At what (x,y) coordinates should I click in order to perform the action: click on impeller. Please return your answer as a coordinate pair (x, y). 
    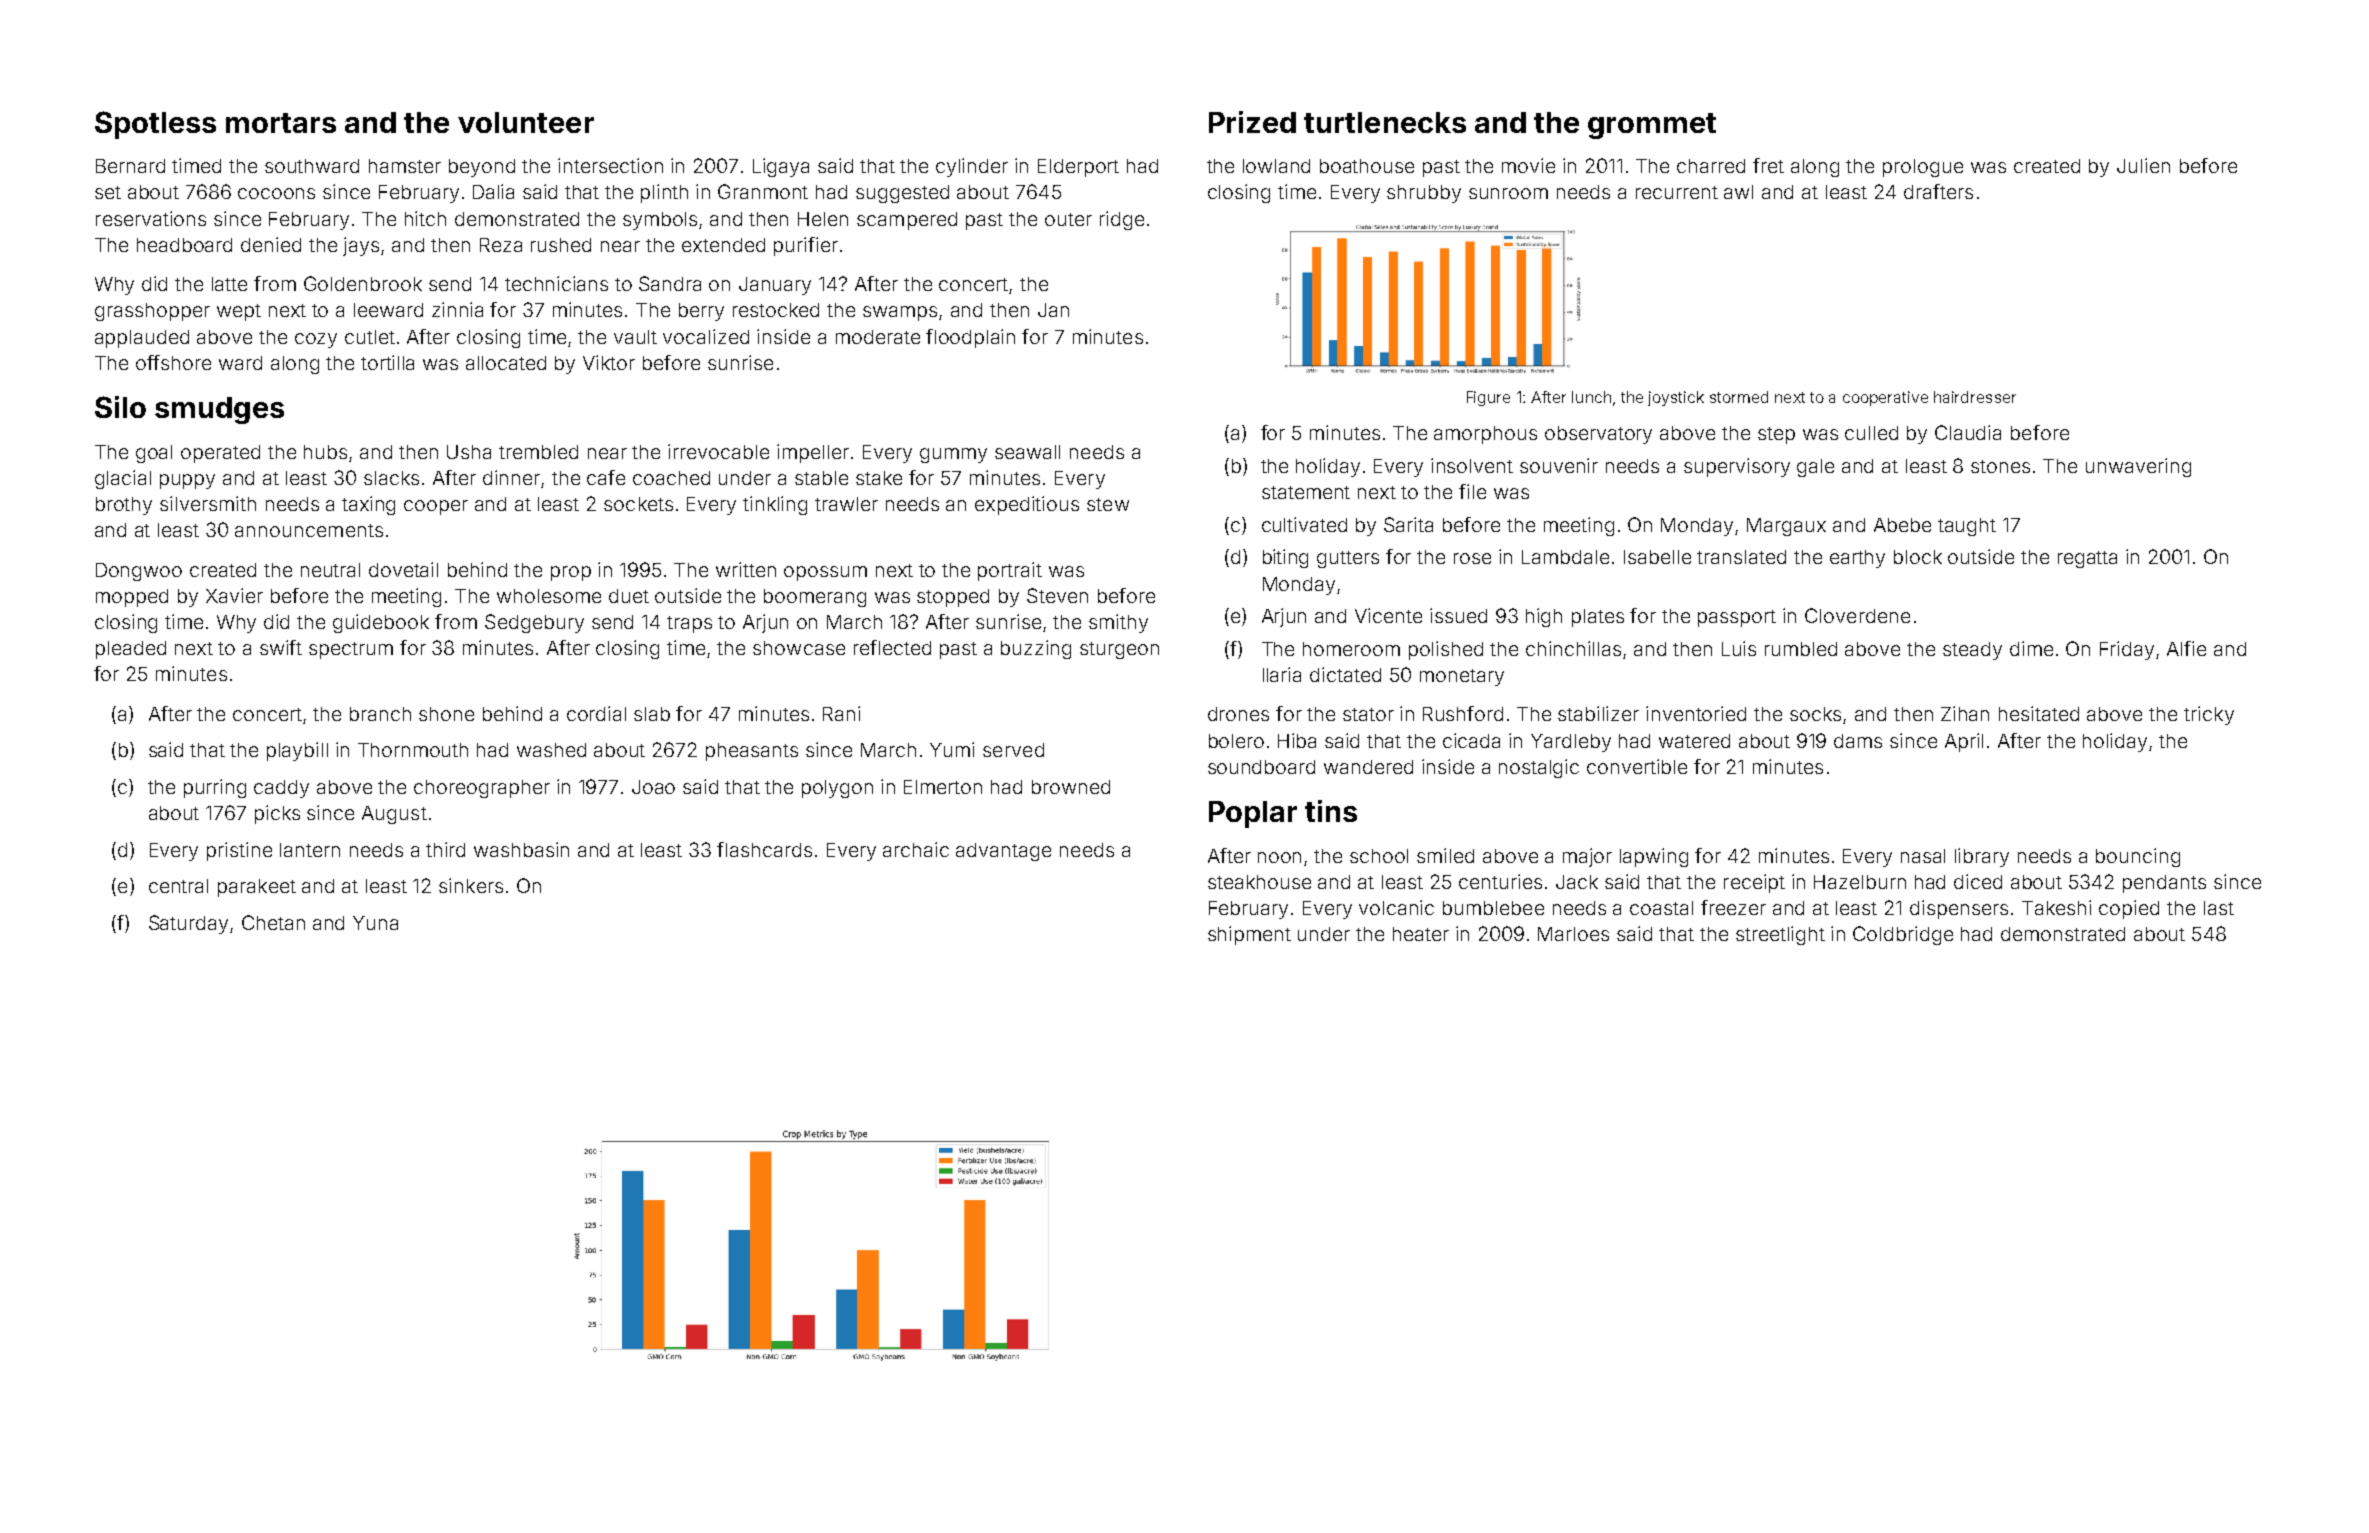
    Looking at the image, I should click on (813, 453).
